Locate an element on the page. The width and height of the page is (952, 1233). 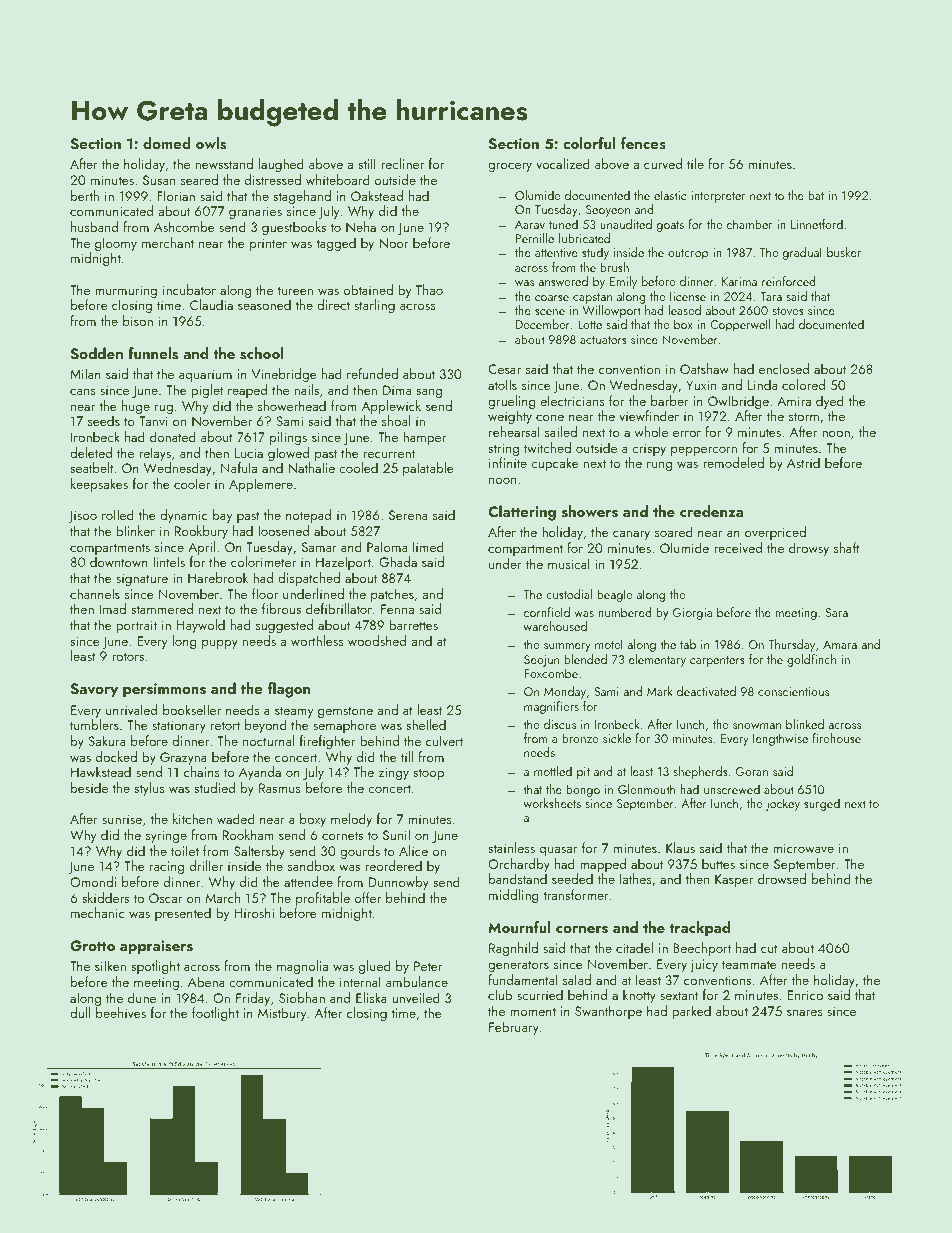
murmuring is located at coordinates (126, 291).
